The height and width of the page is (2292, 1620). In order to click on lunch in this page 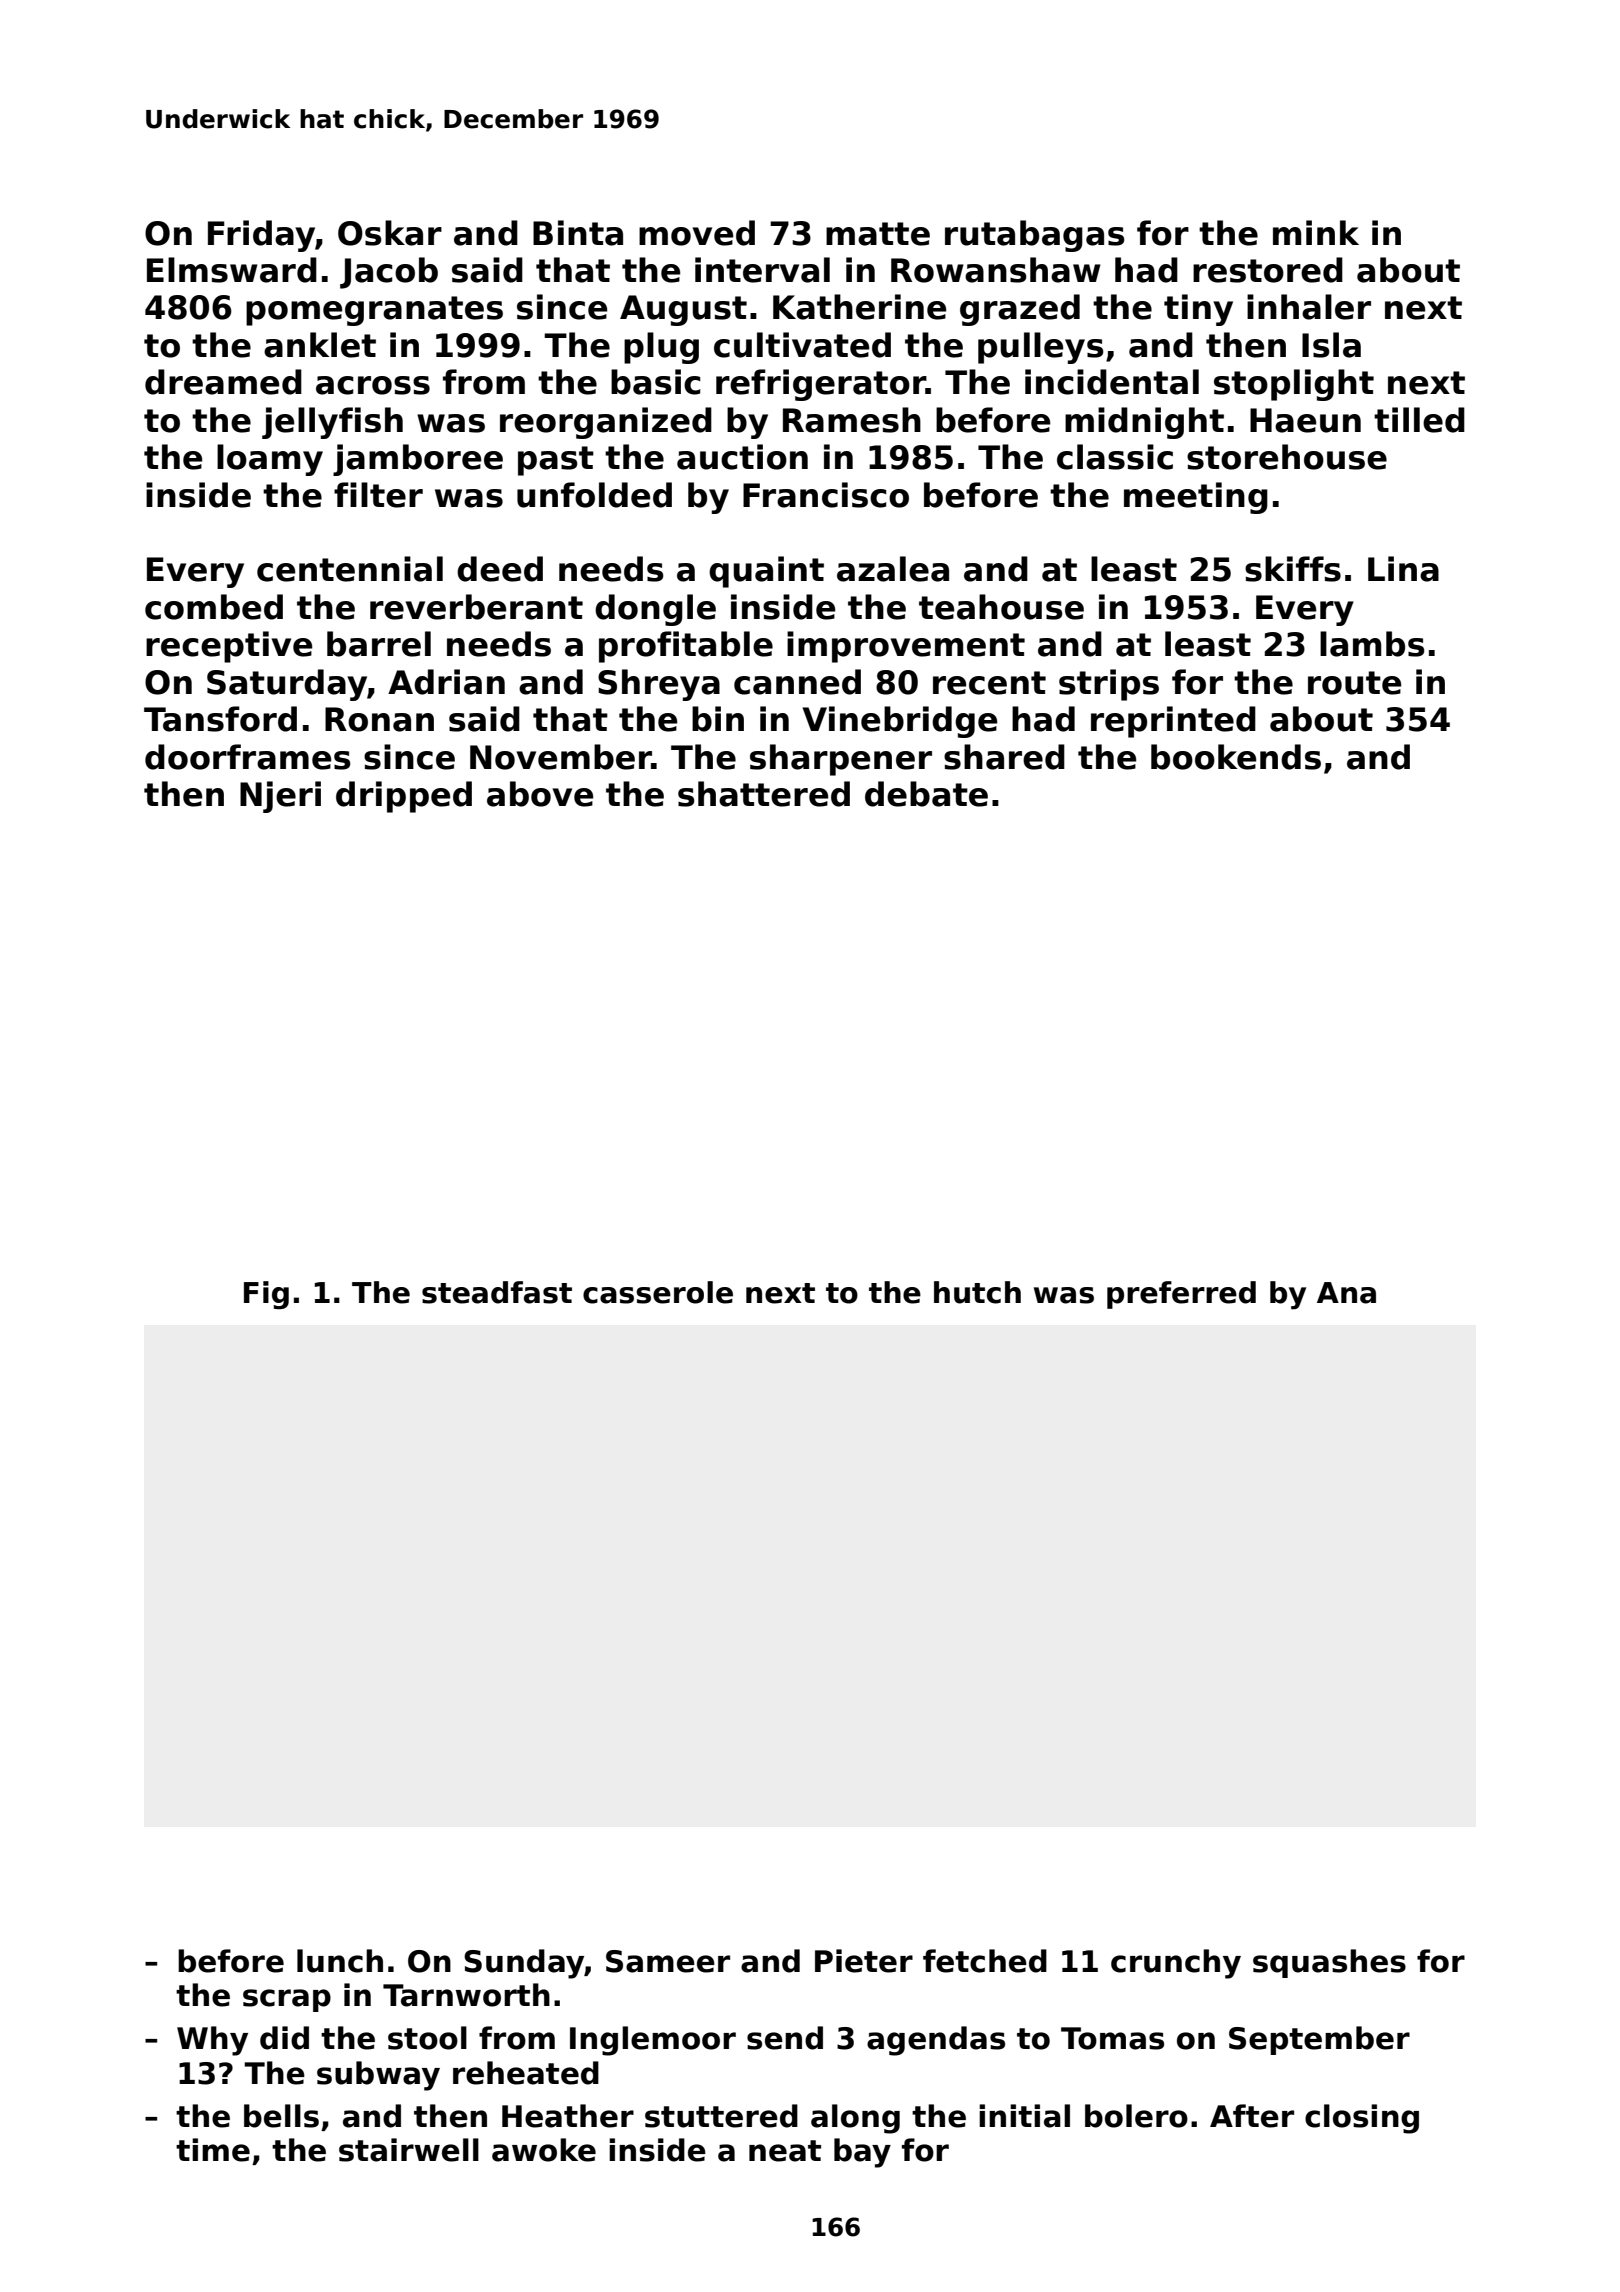, I will do `click(340, 1961)`.
